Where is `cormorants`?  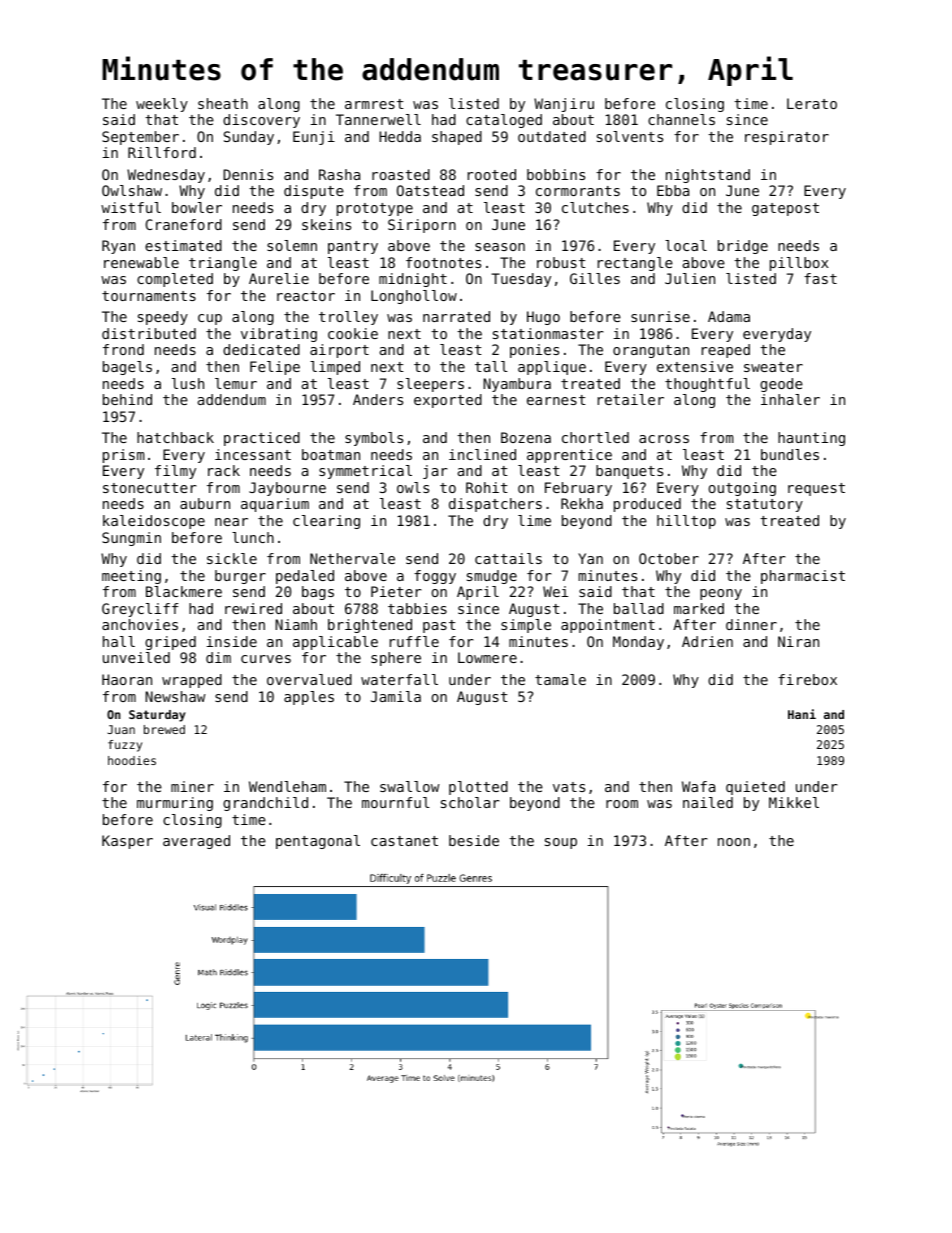
cormorants is located at coordinates (578, 191).
